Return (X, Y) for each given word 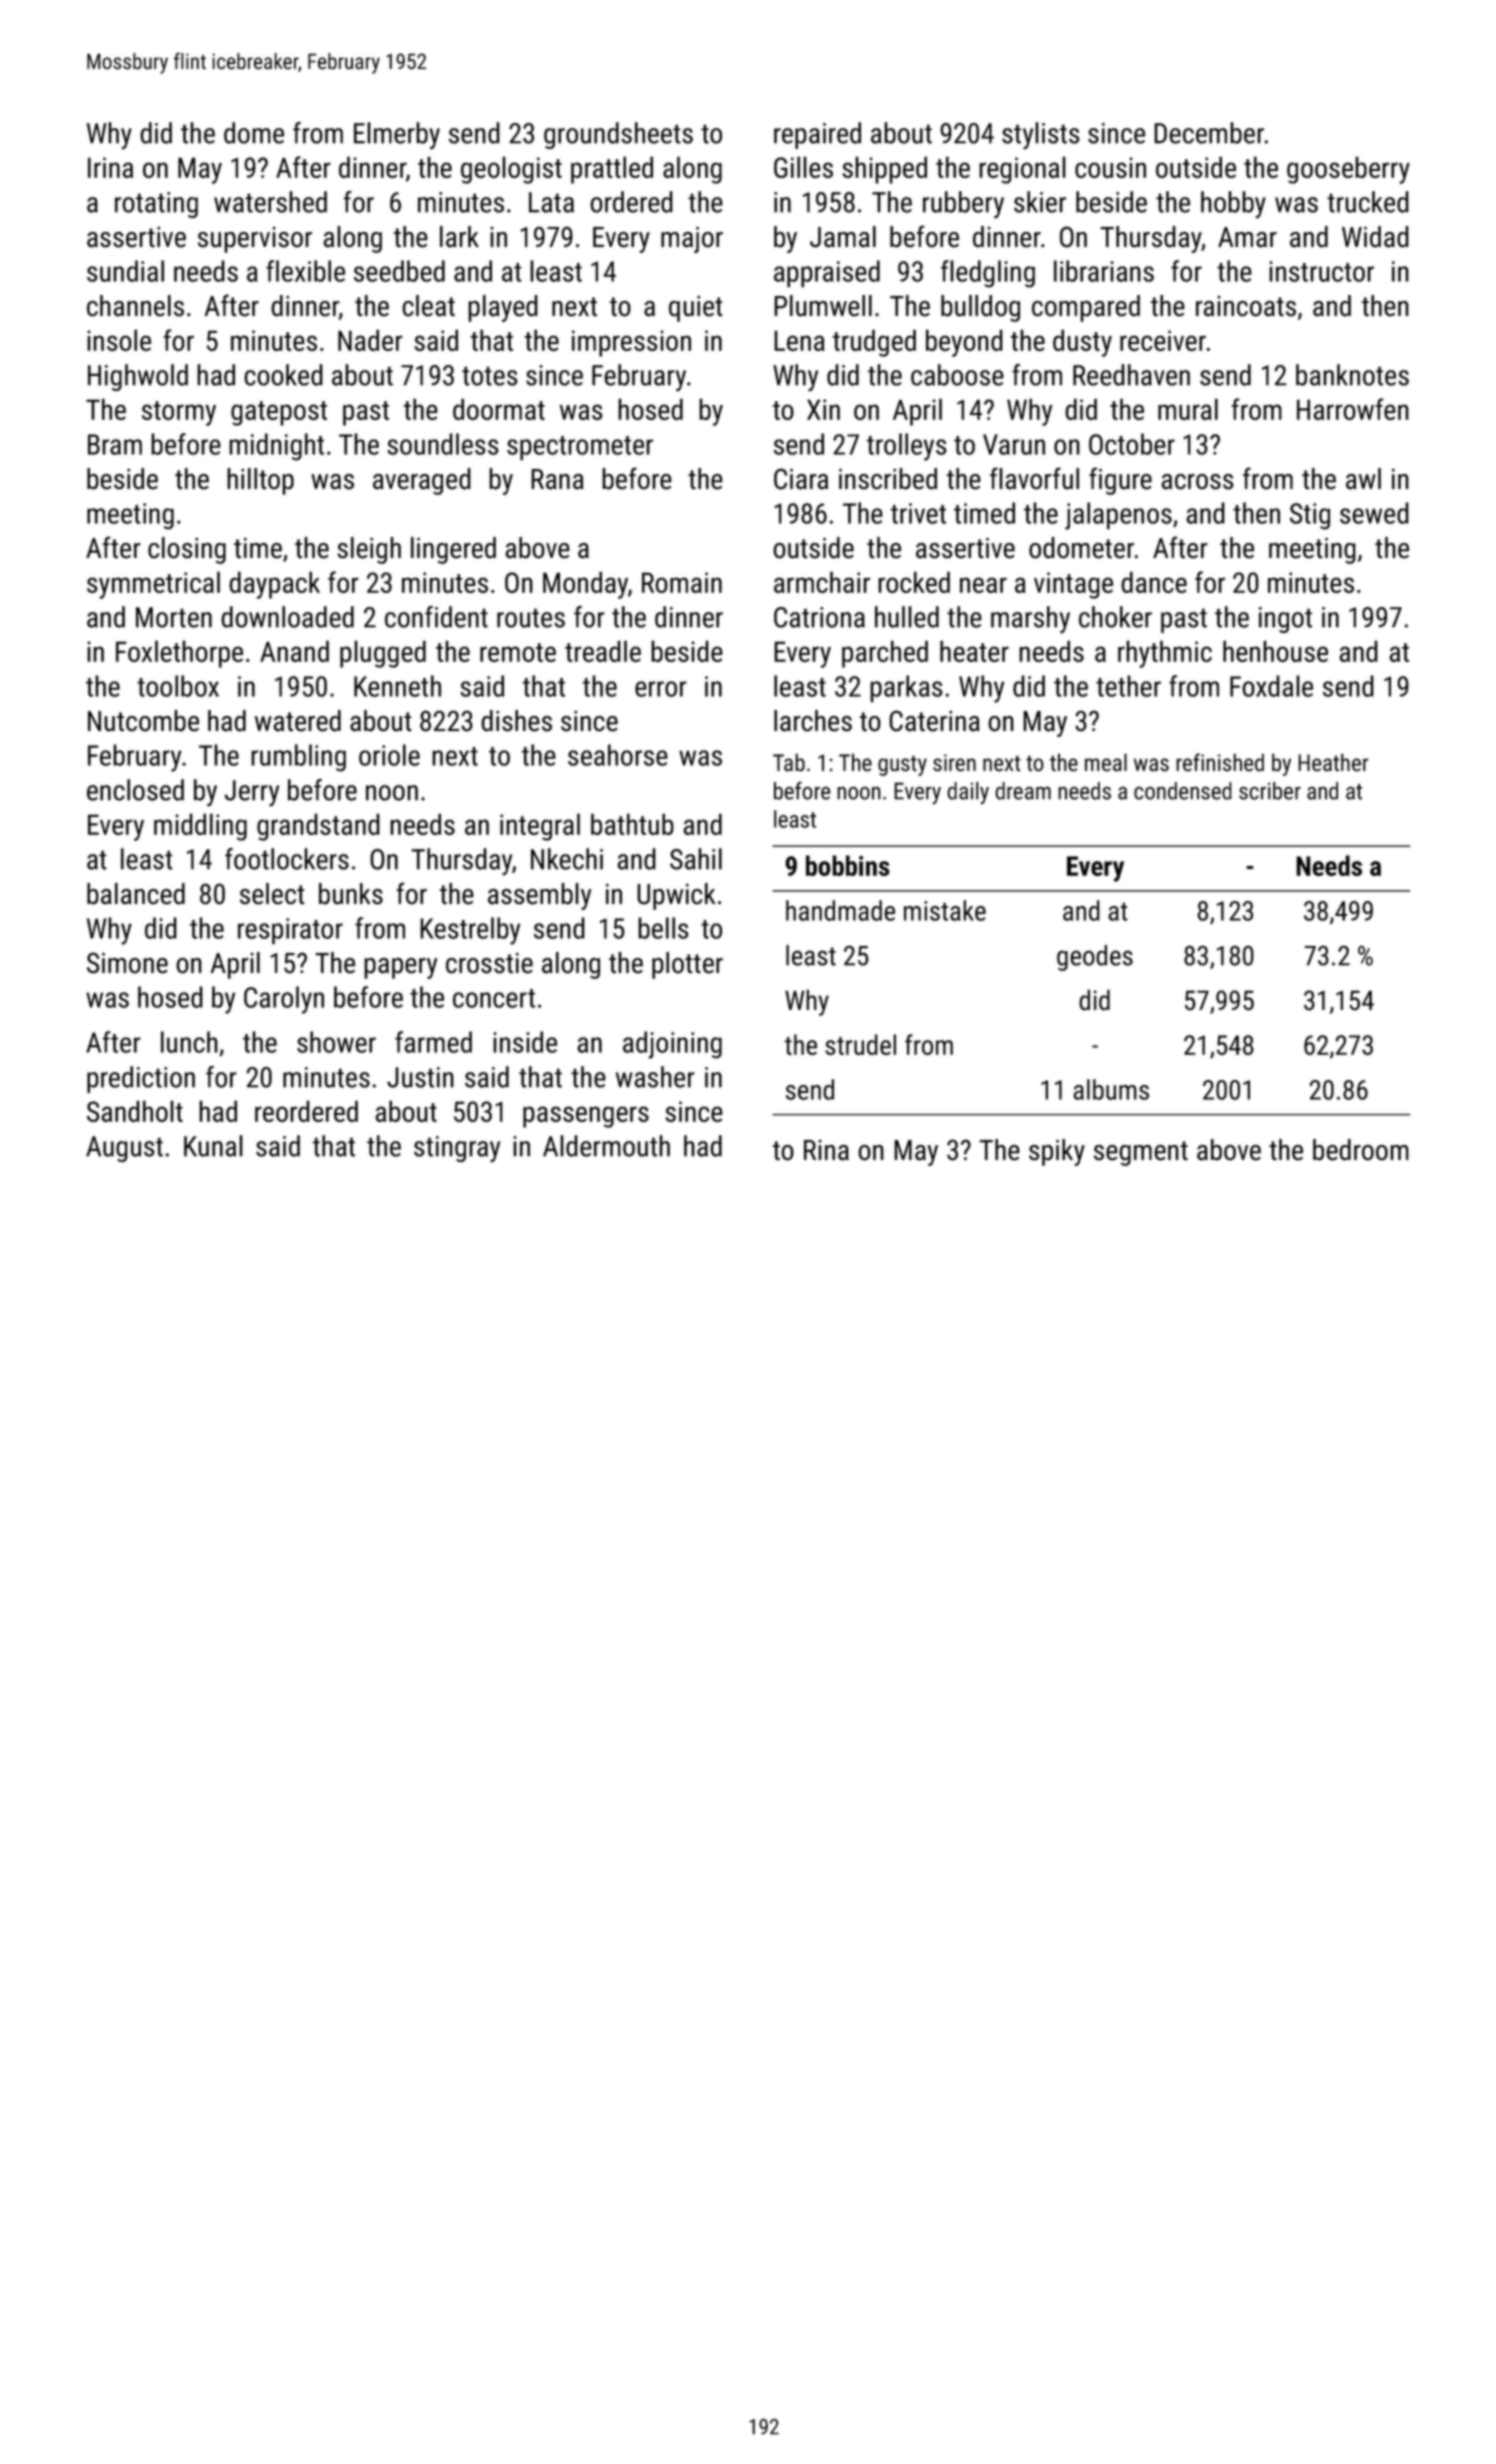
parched (885, 654)
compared (1086, 308)
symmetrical (153, 585)
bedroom (1361, 1150)
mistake (945, 910)
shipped (884, 170)
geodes (1095, 958)
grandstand (318, 827)
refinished (1220, 762)
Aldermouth (606, 1146)
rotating (156, 205)
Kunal (213, 1146)
